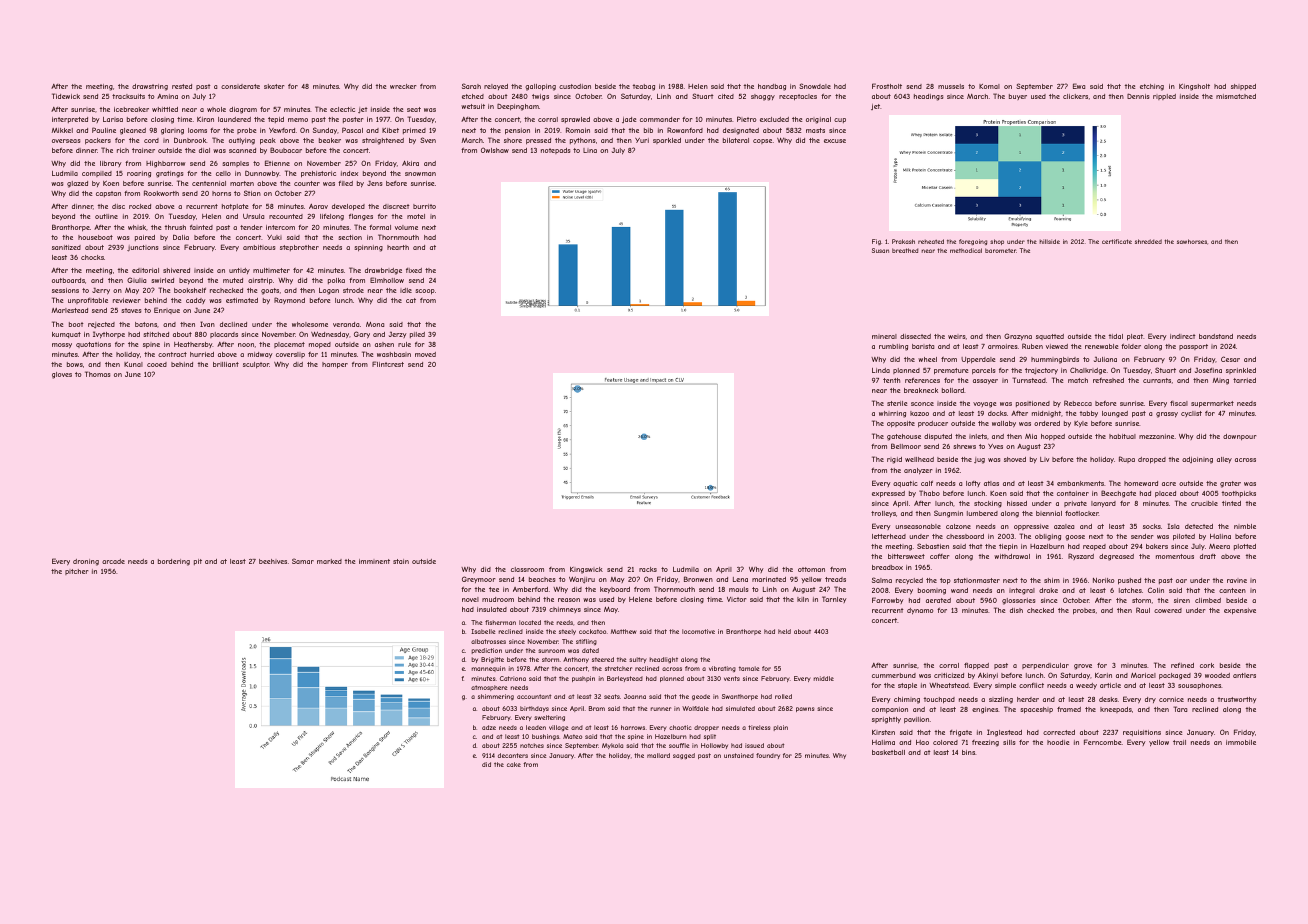 Image resolution: width=1308 pixels, height=924 pixels. What do you see at coordinates (667, 141) in the image?
I see `sparkled` at bounding box center [667, 141].
